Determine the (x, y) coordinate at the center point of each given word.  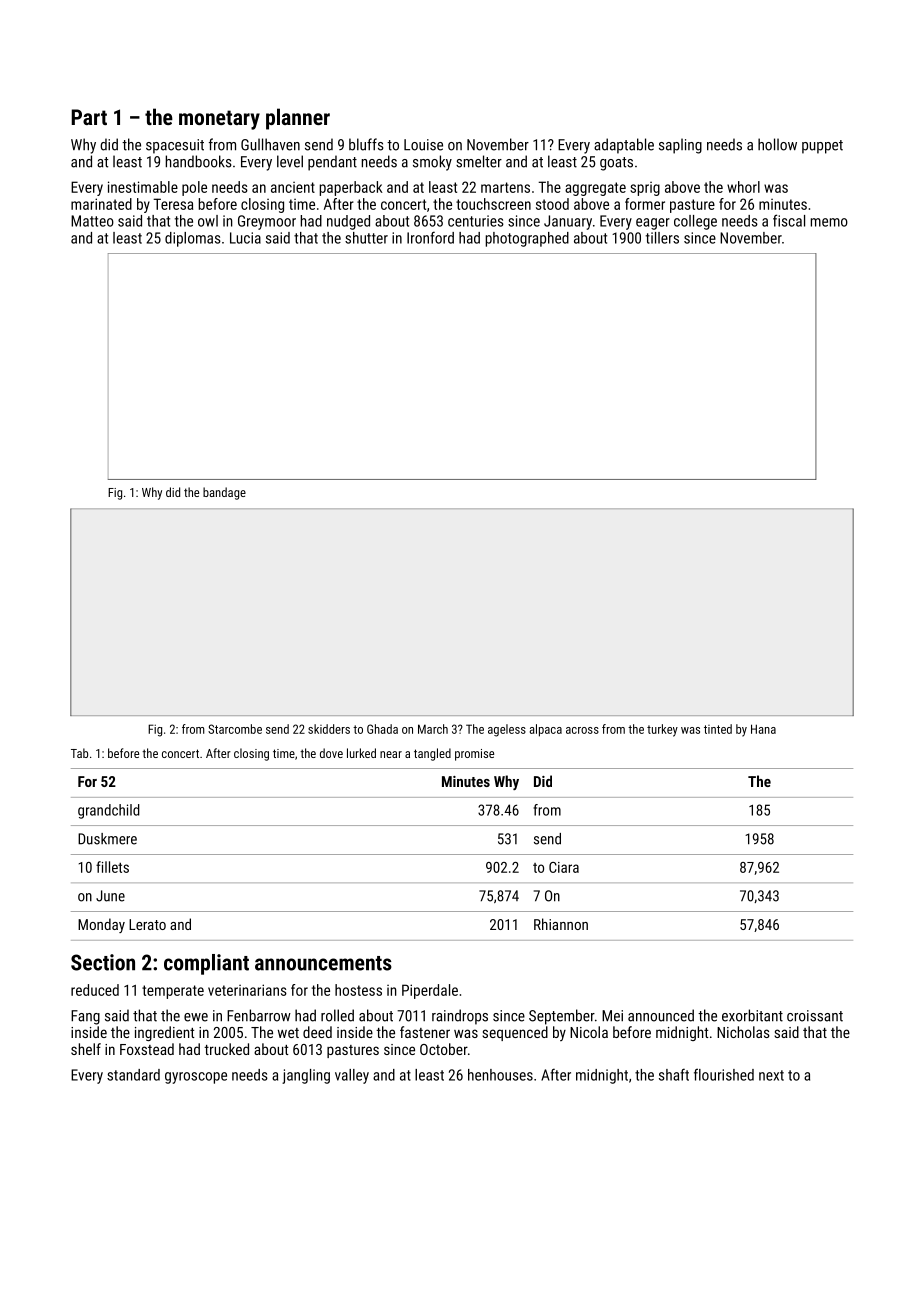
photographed (527, 239)
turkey (662, 730)
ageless (507, 730)
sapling (680, 146)
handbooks (198, 161)
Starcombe (235, 729)
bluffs (366, 144)
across (582, 730)
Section (103, 962)
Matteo (92, 221)
